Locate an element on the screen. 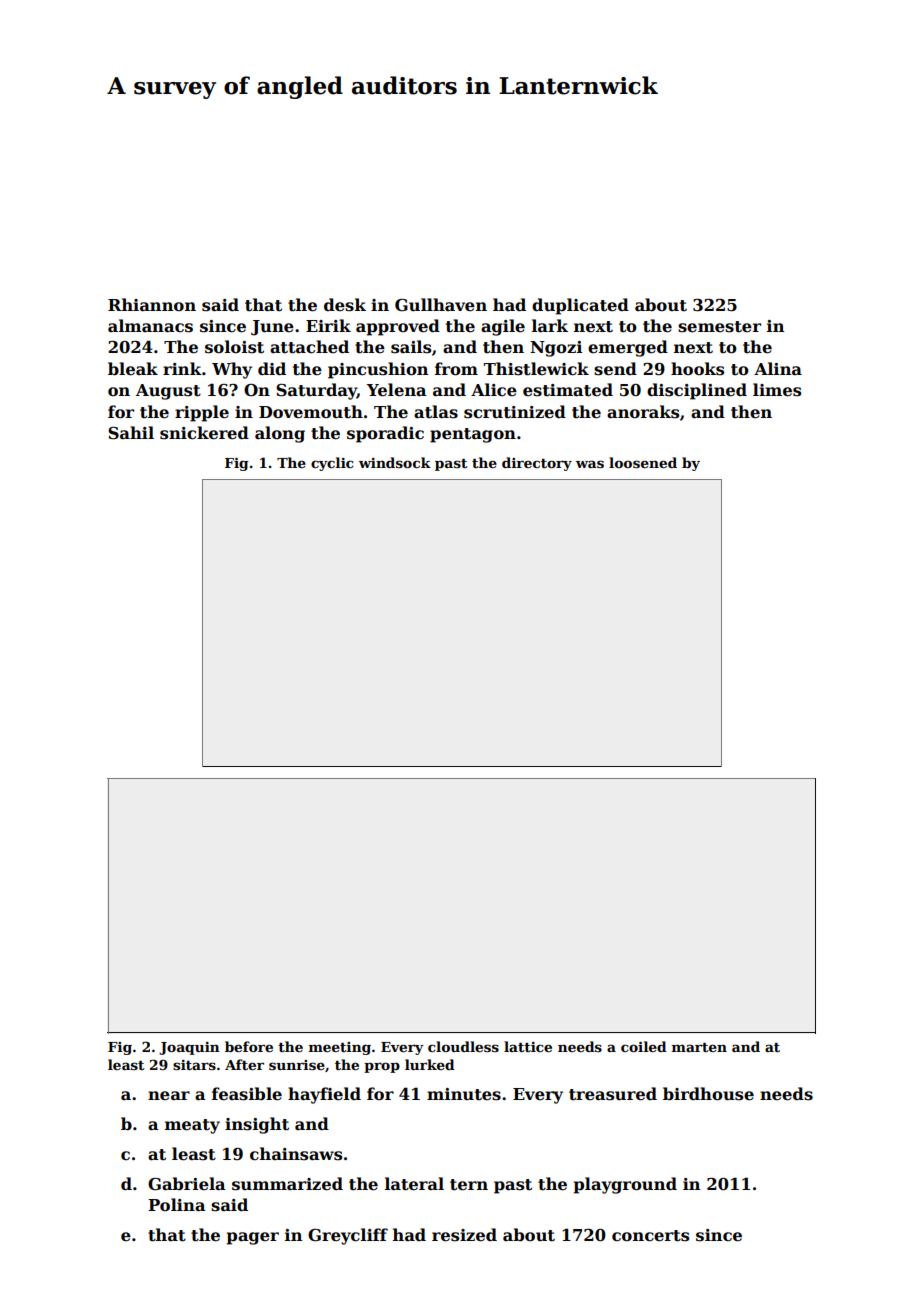 The height and width of the screenshot is (1308, 924). hayfield is located at coordinates (324, 1095).
